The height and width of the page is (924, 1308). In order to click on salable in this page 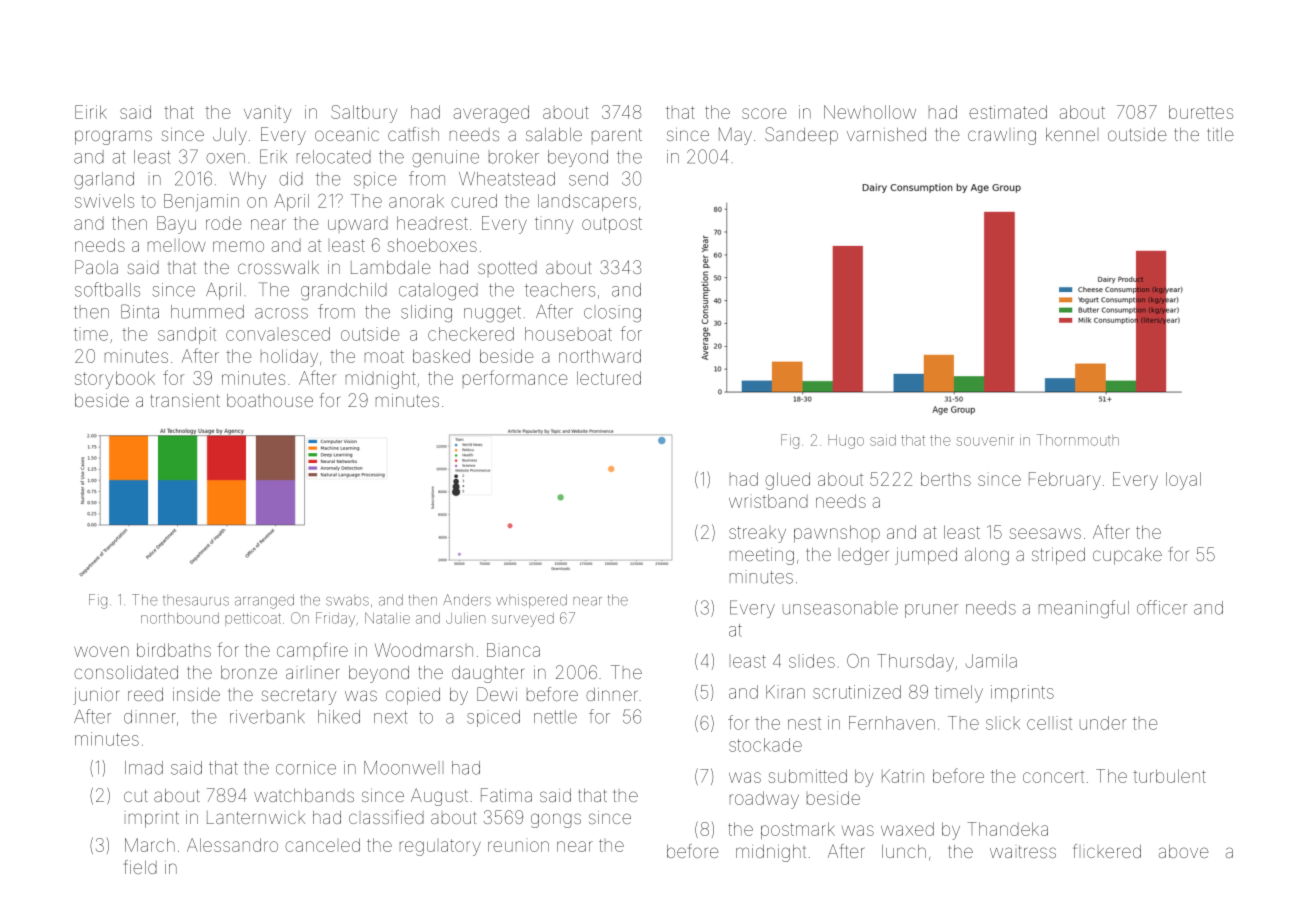, I will do `click(554, 134)`.
